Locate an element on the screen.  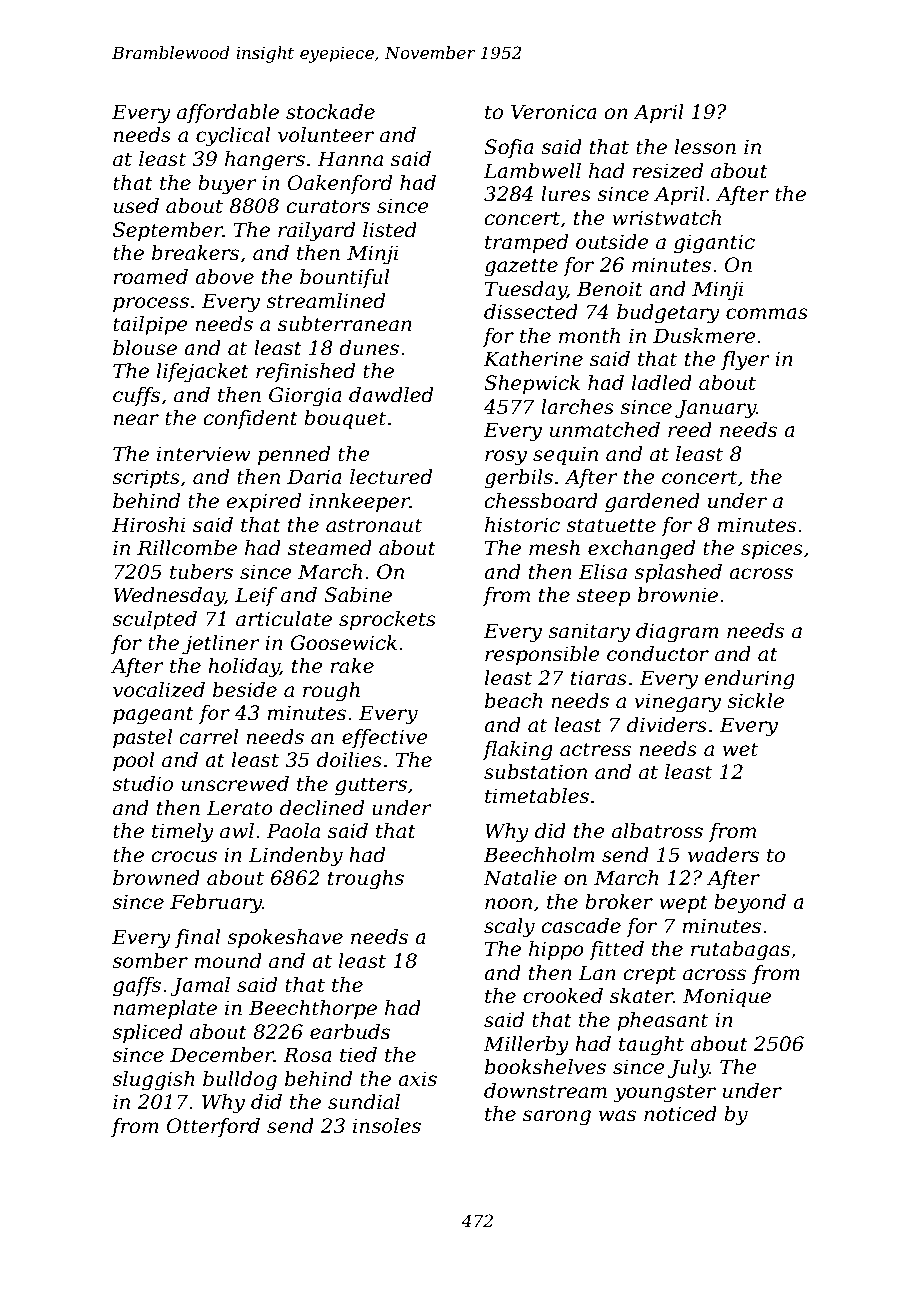
Katherine is located at coordinates (533, 359).
